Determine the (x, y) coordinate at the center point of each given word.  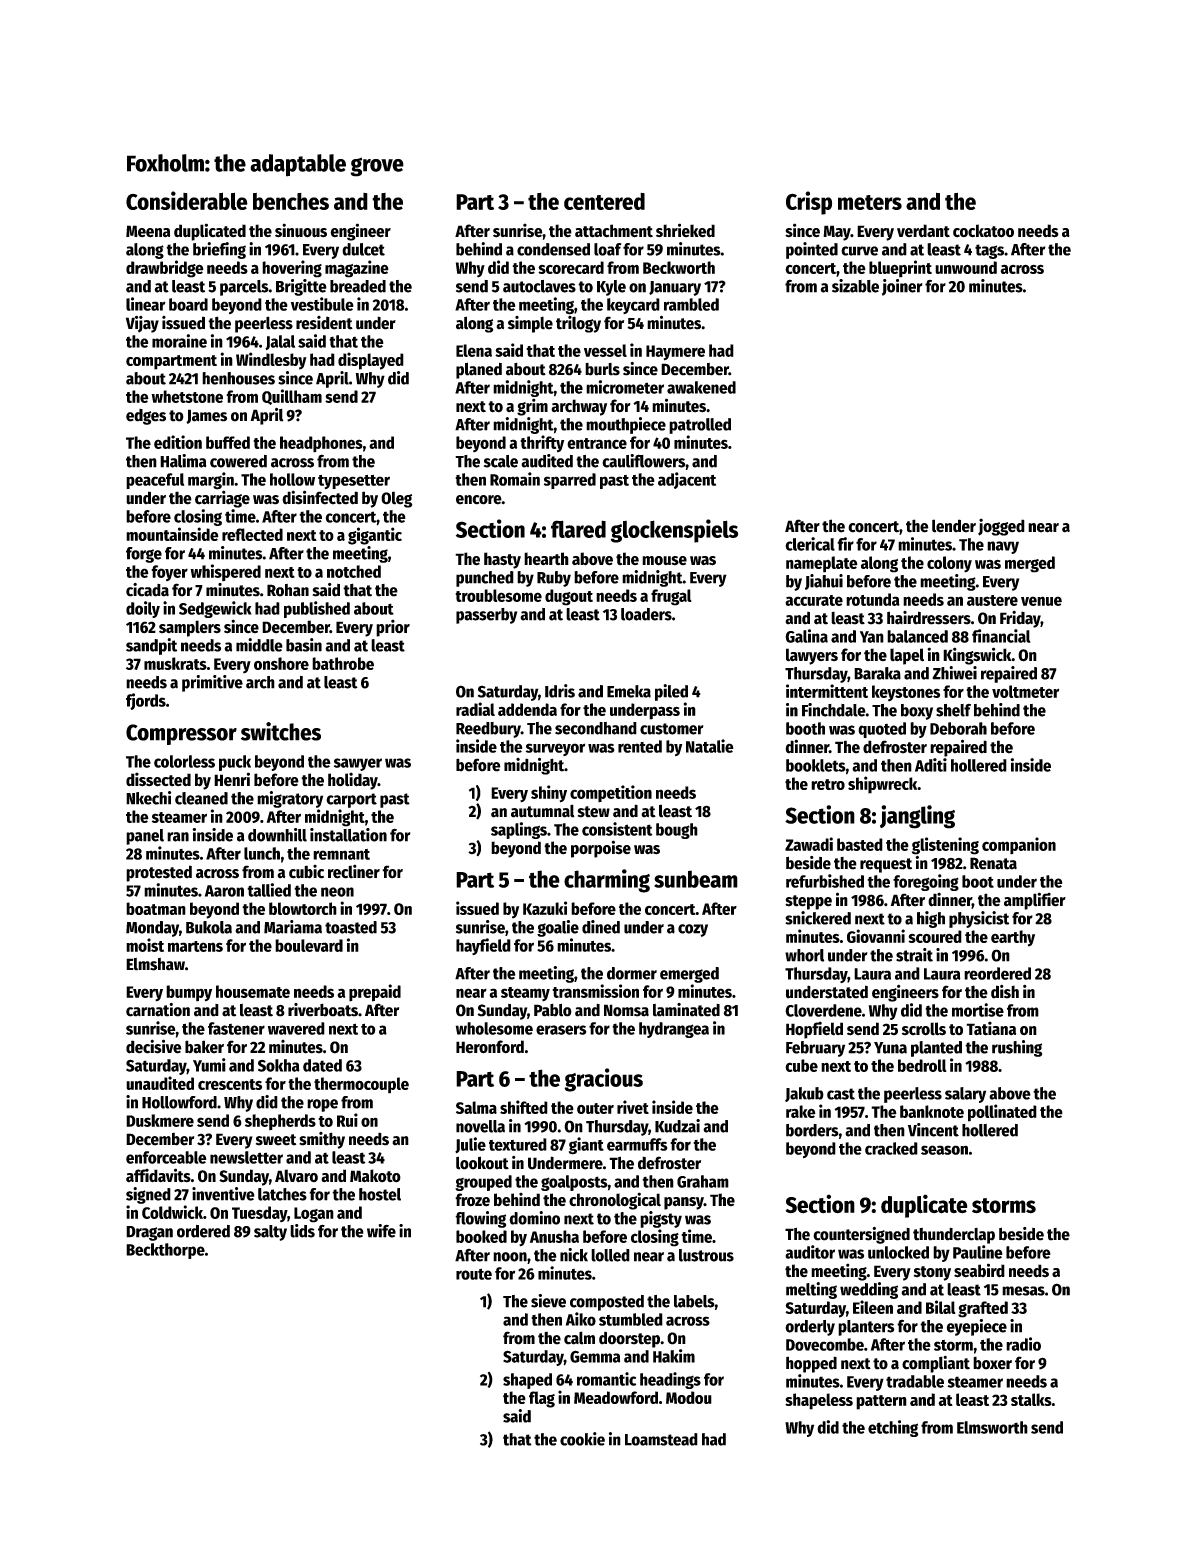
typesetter (354, 482)
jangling (917, 817)
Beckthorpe (165, 1251)
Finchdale (833, 710)
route (474, 1274)
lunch (262, 853)
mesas (1023, 1291)
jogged (1001, 527)
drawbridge (165, 269)
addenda (527, 709)
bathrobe (343, 663)
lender (954, 526)
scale (501, 461)
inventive (223, 1194)
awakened (701, 387)
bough (677, 831)
